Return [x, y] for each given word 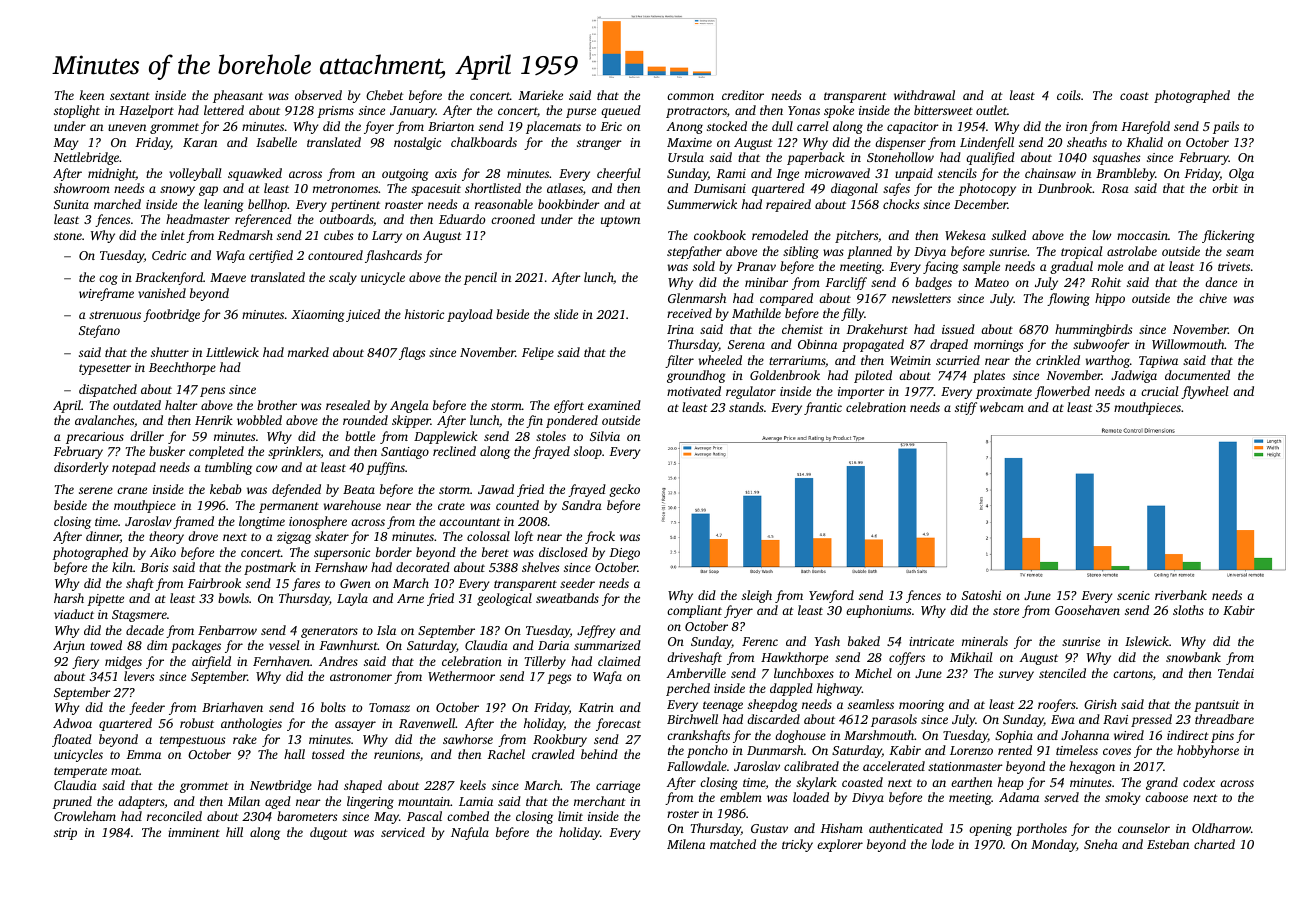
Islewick [1147, 641]
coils [1069, 95]
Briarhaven [232, 707]
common [690, 96]
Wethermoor [461, 676]
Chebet [385, 95]
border [394, 552]
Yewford [831, 596]
